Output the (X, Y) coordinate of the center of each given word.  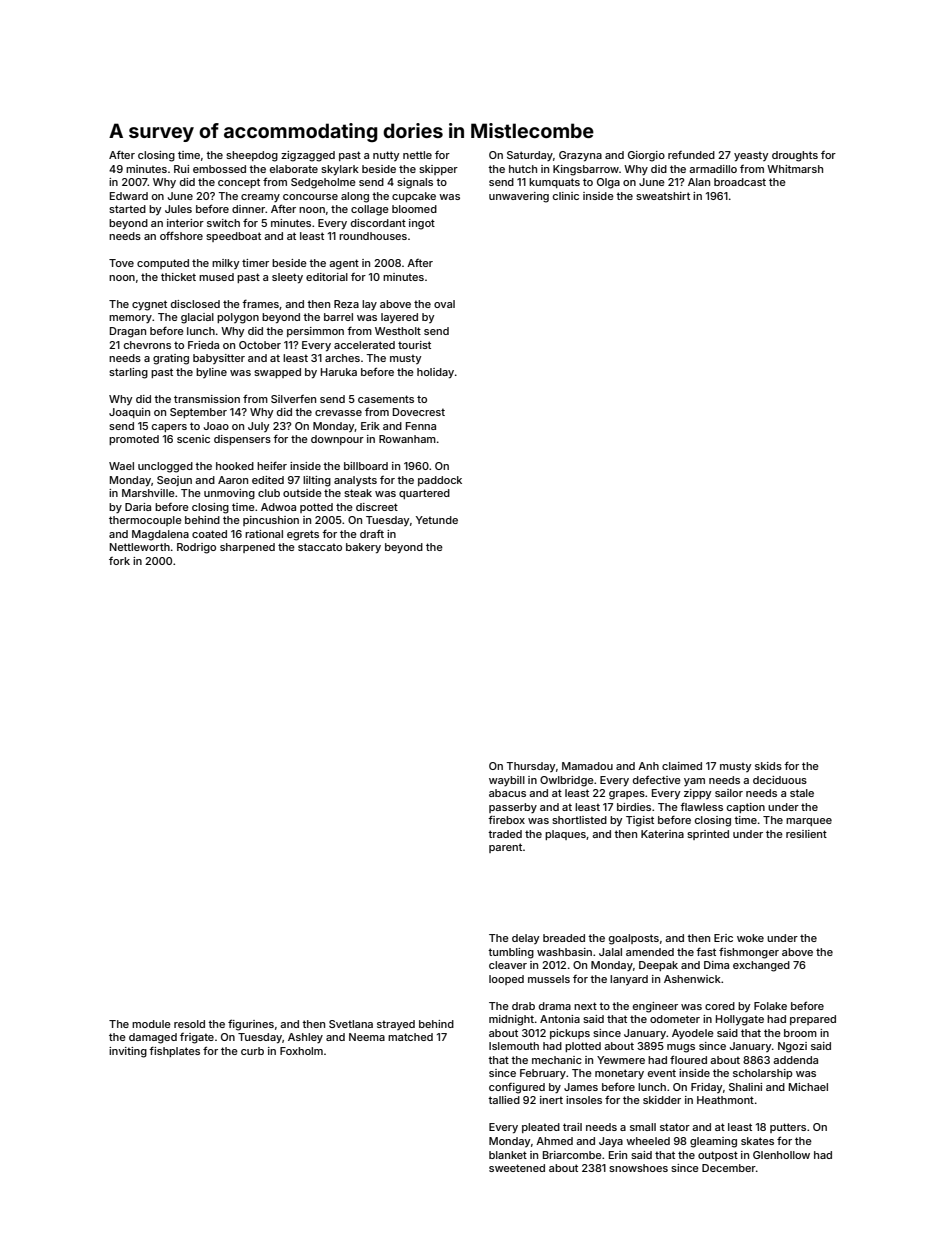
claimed (682, 766)
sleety (287, 278)
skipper (438, 170)
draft (372, 533)
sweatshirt (663, 196)
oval (444, 304)
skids (768, 766)
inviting (128, 1052)
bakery (363, 548)
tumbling (511, 953)
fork (119, 561)
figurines (251, 1025)
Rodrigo (196, 548)
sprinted (708, 835)
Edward (129, 196)
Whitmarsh (795, 169)
